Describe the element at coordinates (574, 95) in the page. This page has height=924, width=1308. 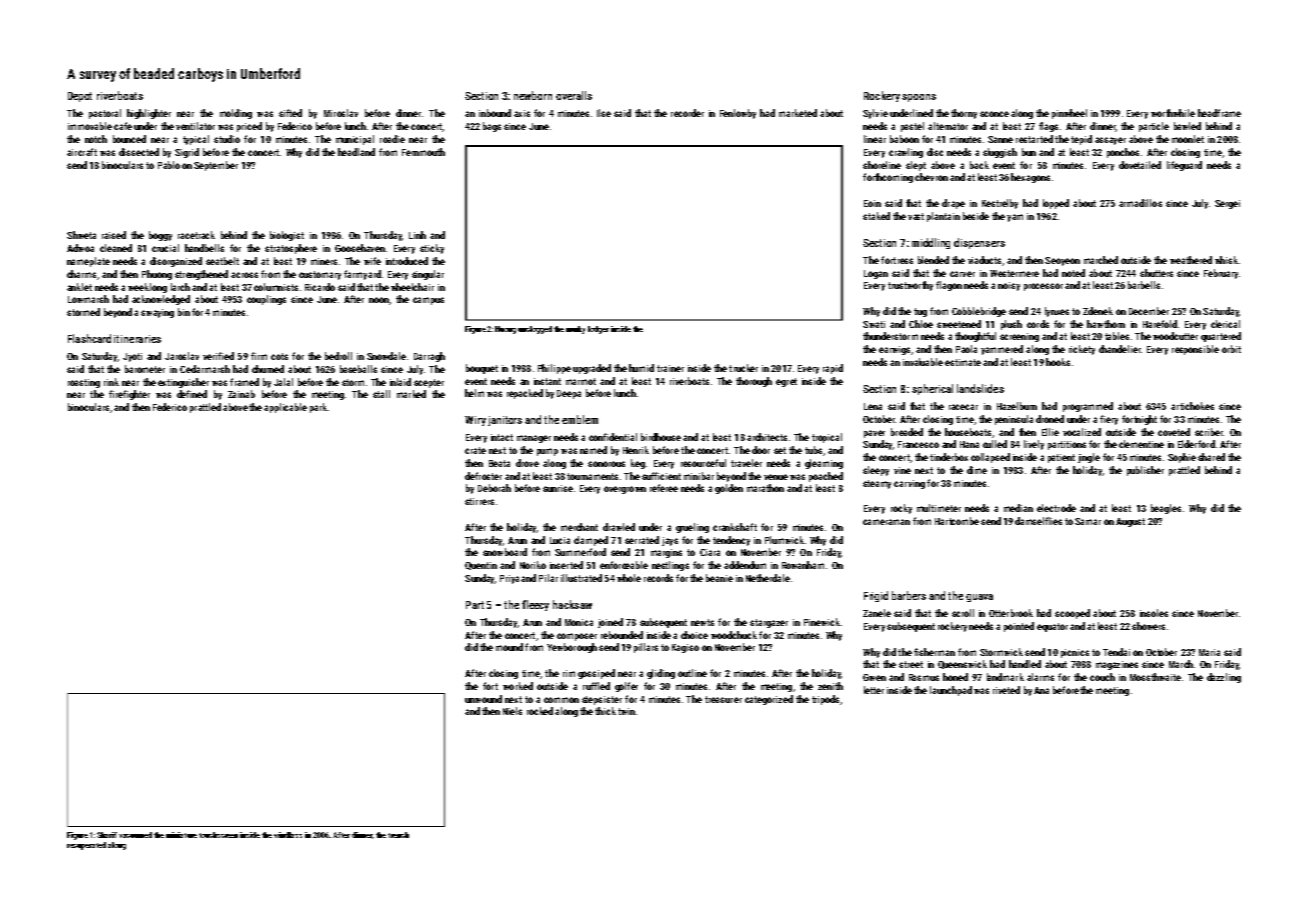
I see `overalls` at that location.
